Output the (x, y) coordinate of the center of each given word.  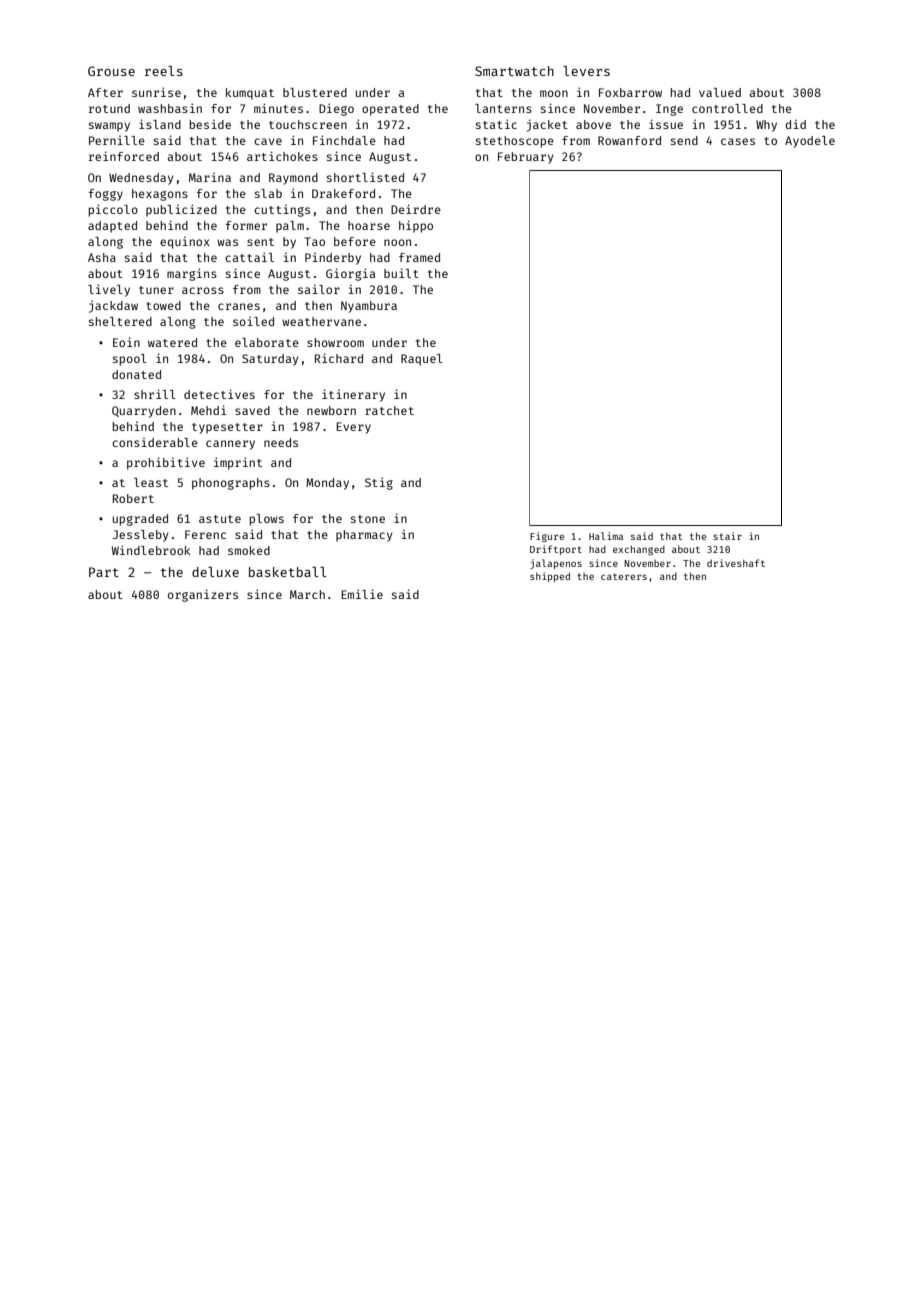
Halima (606, 536)
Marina (210, 177)
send (684, 140)
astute (220, 519)
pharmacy (364, 536)
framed (419, 257)
